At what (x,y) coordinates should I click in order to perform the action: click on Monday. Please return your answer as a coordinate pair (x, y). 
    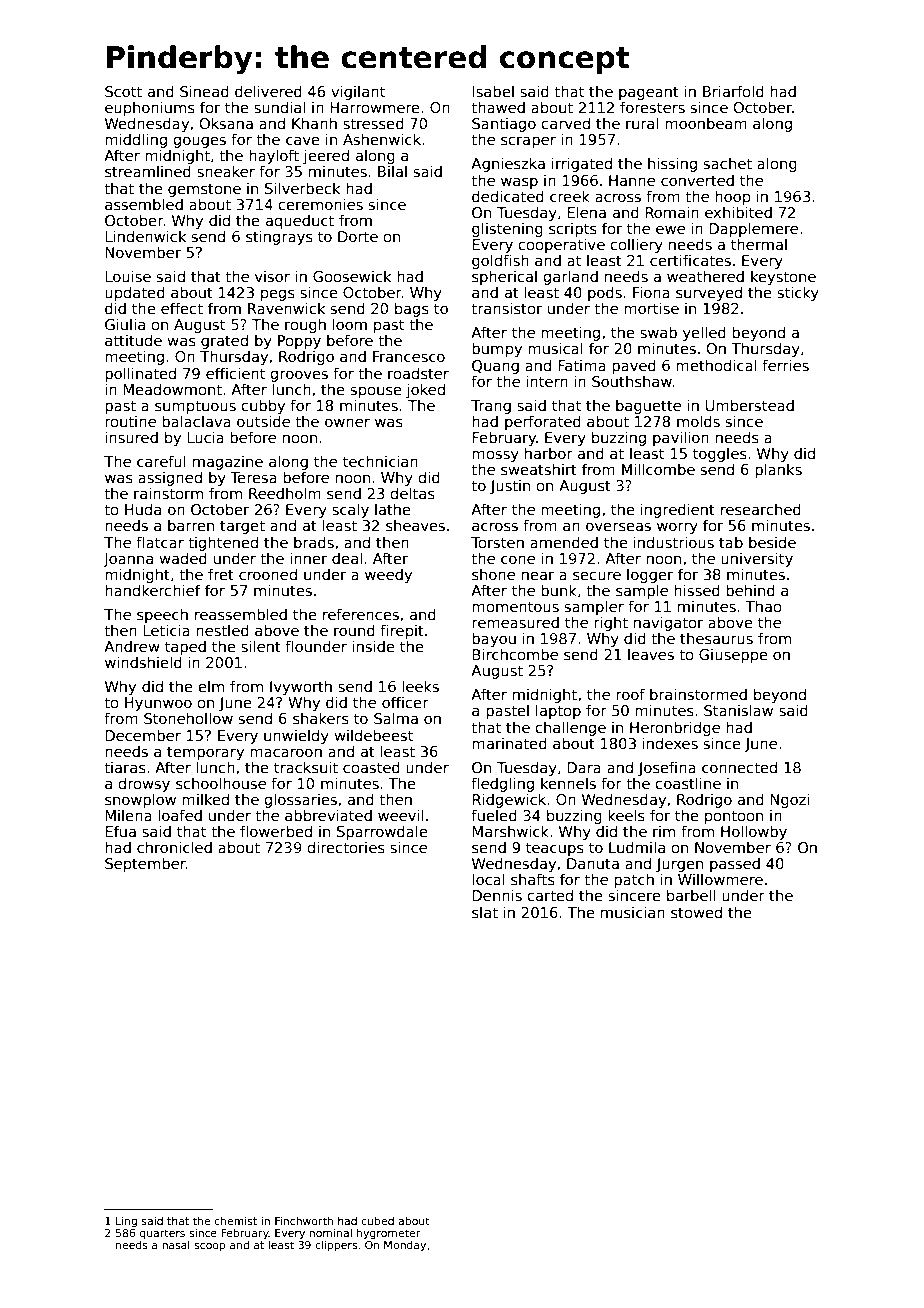
    Looking at the image, I should click on (405, 1245).
